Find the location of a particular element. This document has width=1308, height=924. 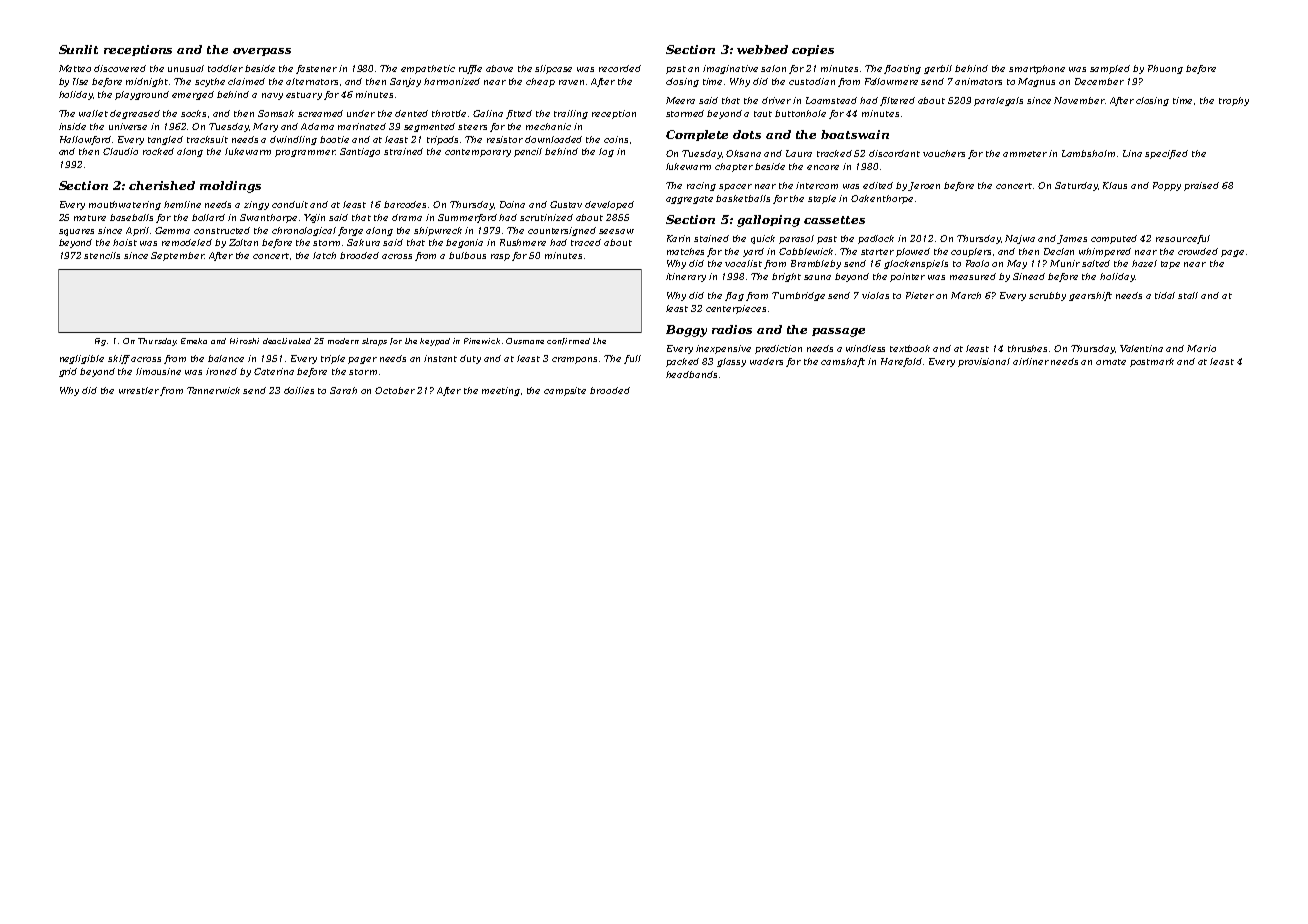

resourceful is located at coordinates (1183, 239).
